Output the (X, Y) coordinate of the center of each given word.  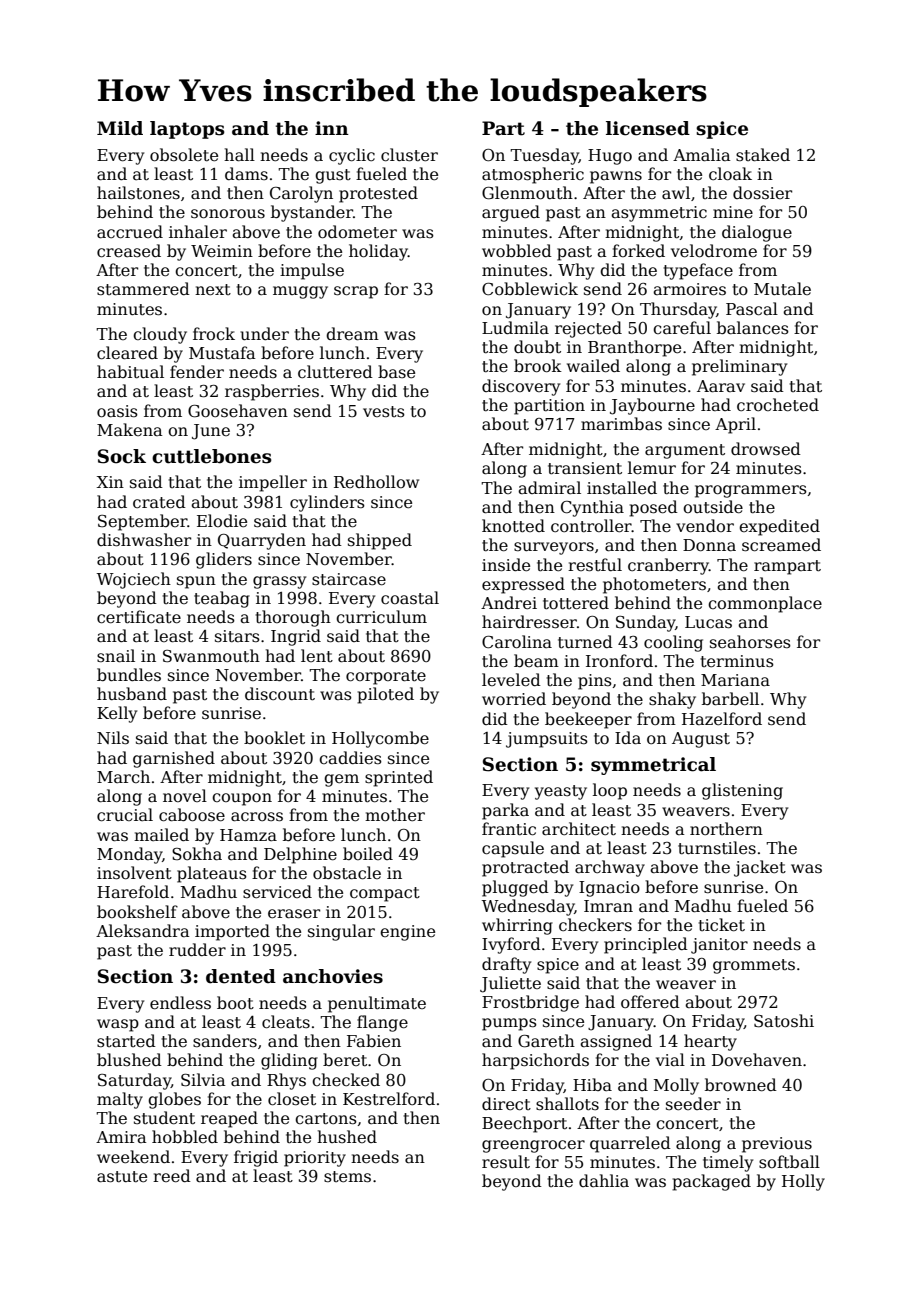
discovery (521, 387)
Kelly (117, 714)
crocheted (778, 405)
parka (505, 811)
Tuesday (544, 156)
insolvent (134, 873)
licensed (648, 128)
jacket (760, 868)
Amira (121, 1137)
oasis (117, 411)
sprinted (399, 778)
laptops (187, 130)
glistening (742, 791)
